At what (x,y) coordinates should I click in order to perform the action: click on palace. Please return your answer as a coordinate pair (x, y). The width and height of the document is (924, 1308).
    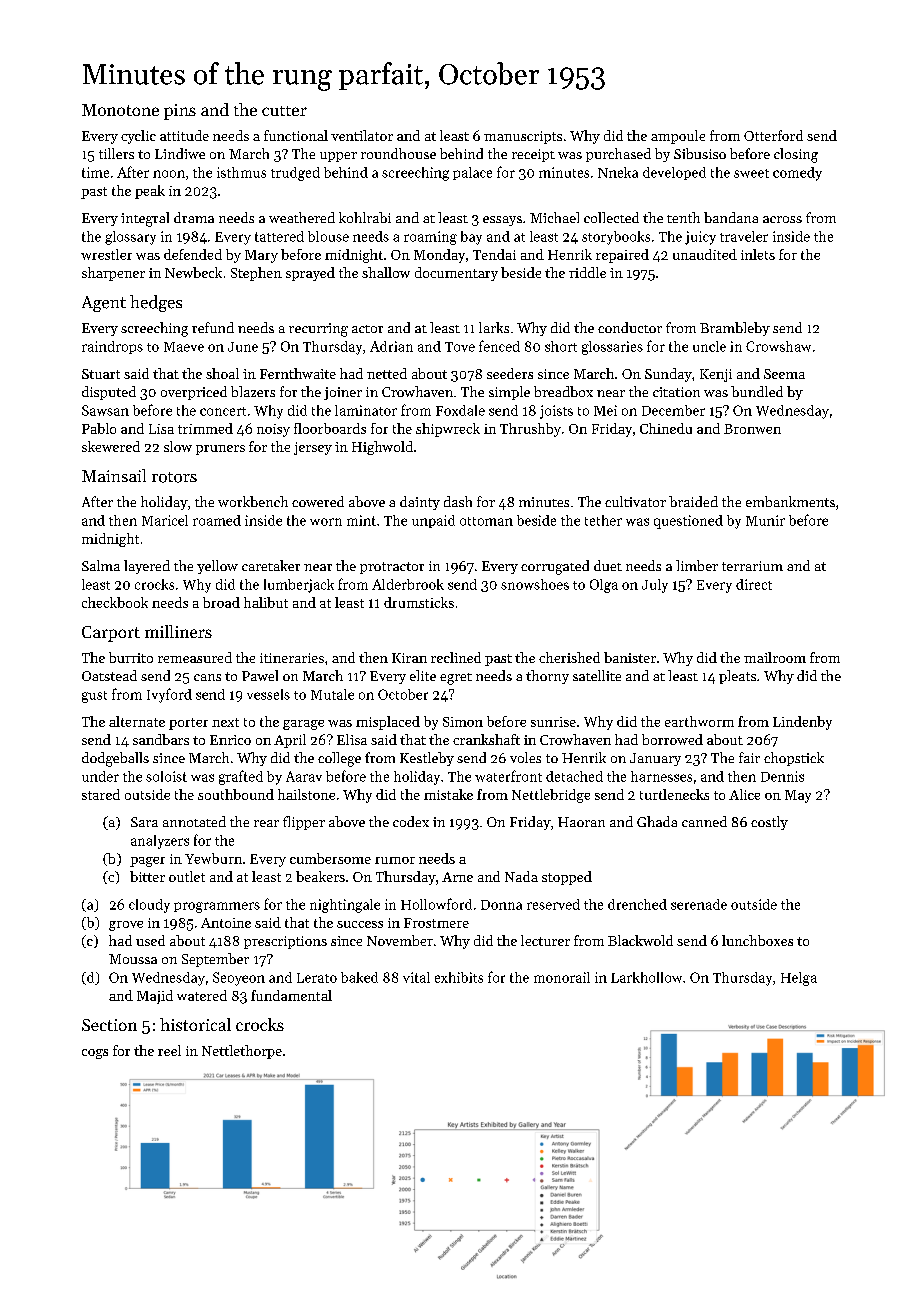
    Looking at the image, I should click on (472, 173).
